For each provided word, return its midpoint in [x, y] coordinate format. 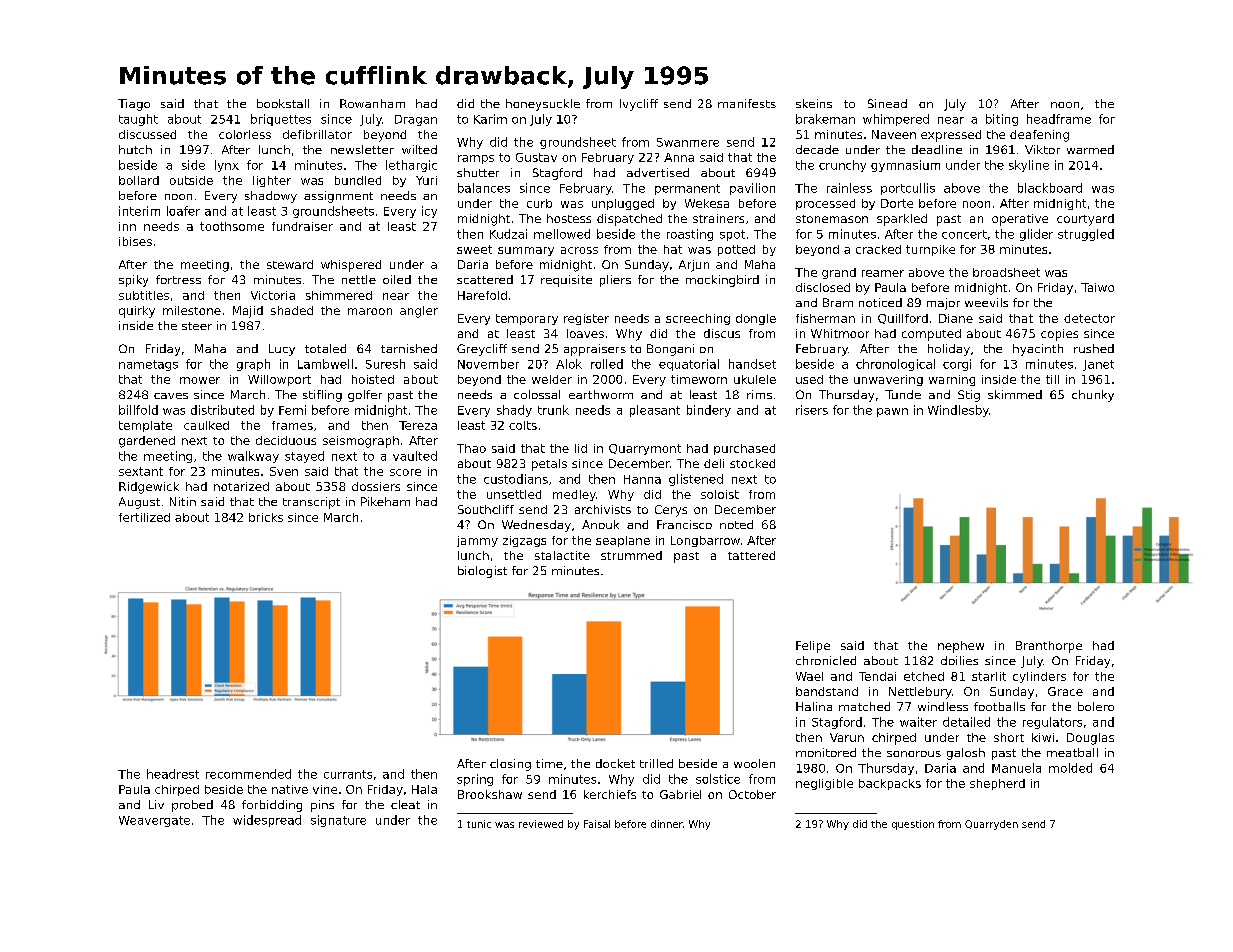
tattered [751, 555]
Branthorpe [1049, 647]
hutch [135, 149]
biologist [482, 572]
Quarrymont [645, 449]
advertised [658, 172]
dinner [667, 824]
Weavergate [154, 821]
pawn [892, 412]
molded [1070, 768]
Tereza [418, 425]
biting [1002, 120]
